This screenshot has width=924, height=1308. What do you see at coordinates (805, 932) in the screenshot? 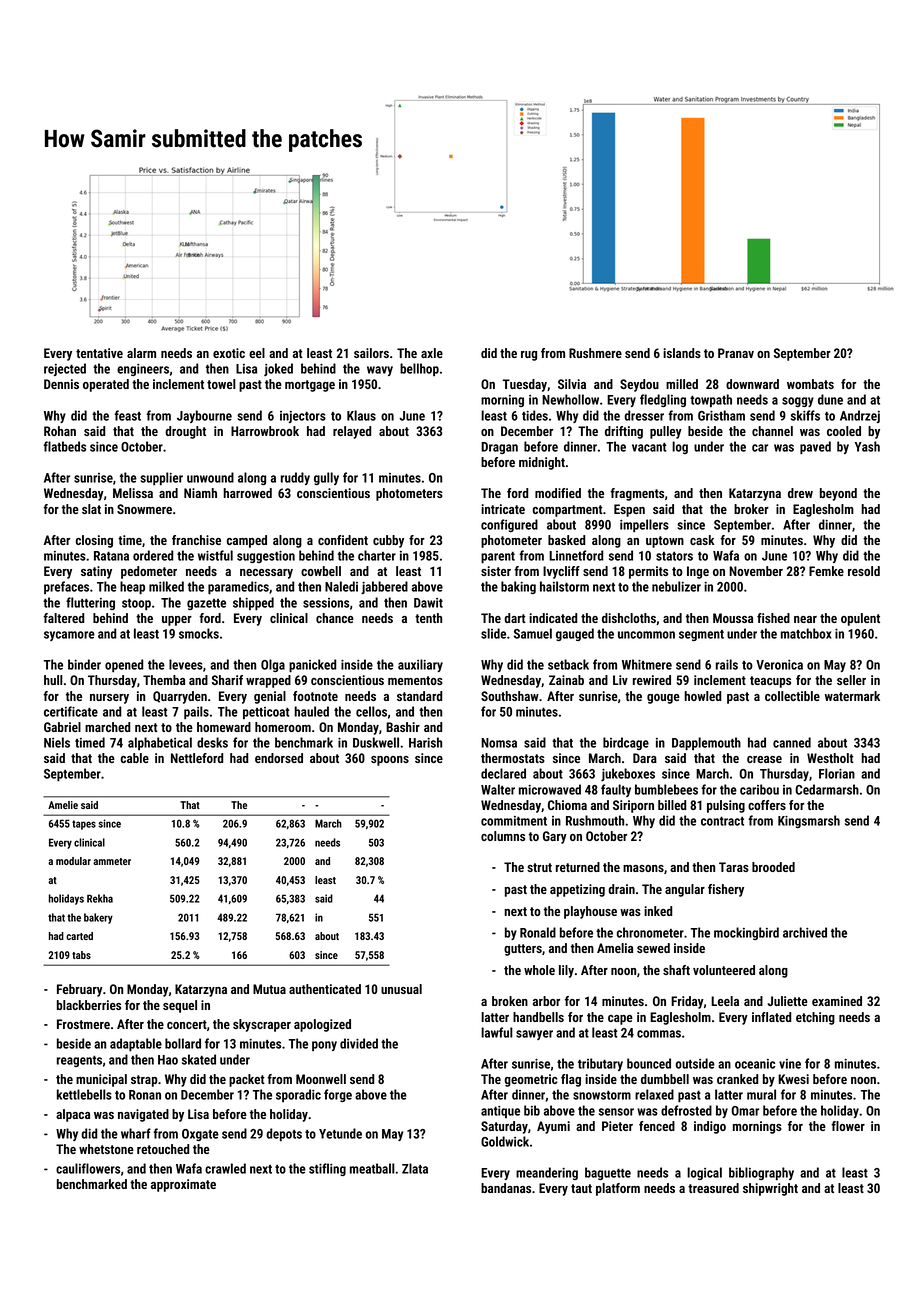
I see `archived` at bounding box center [805, 932].
